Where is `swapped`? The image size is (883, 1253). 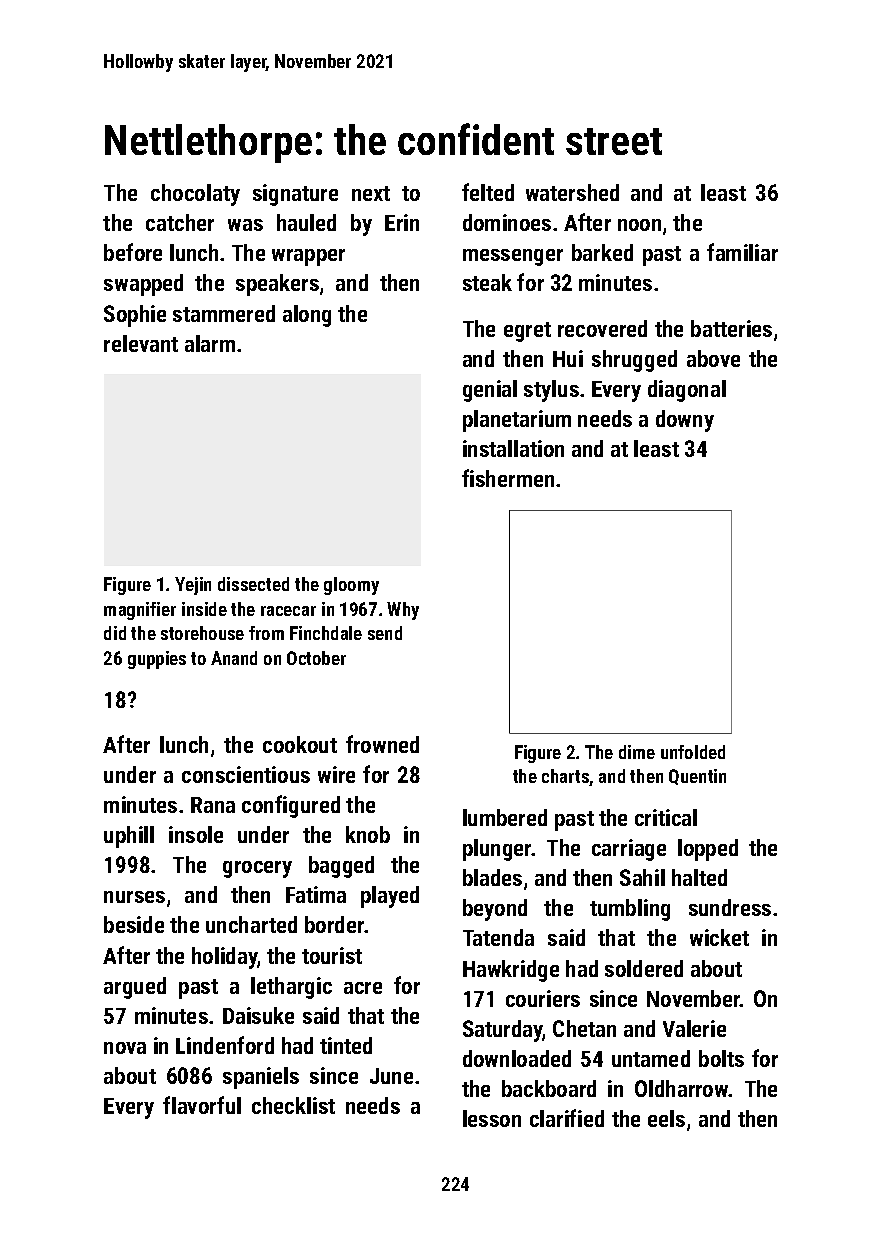 swapped is located at coordinates (143, 285).
